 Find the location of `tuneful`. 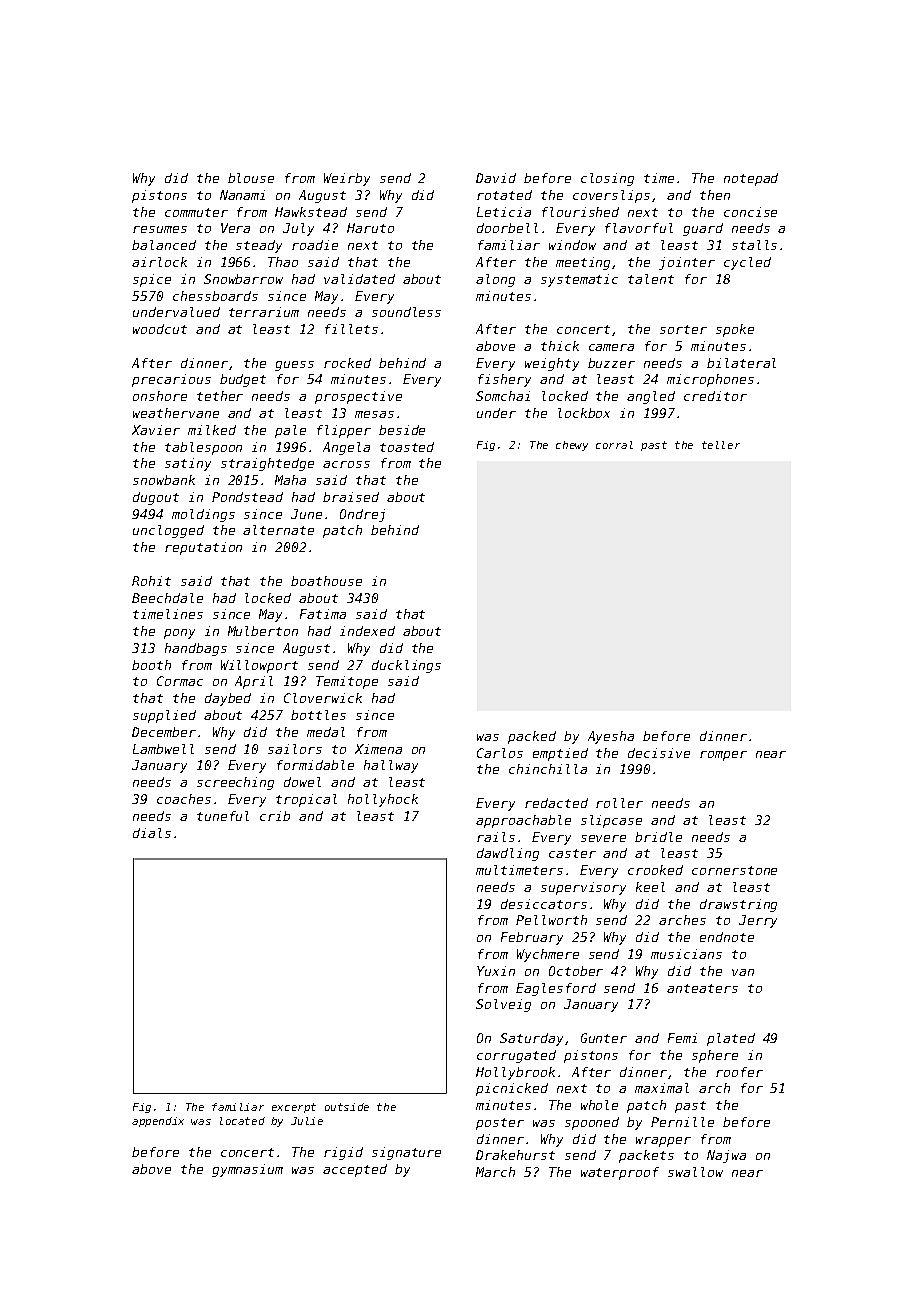

tuneful is located at coordinates (223, 816).
